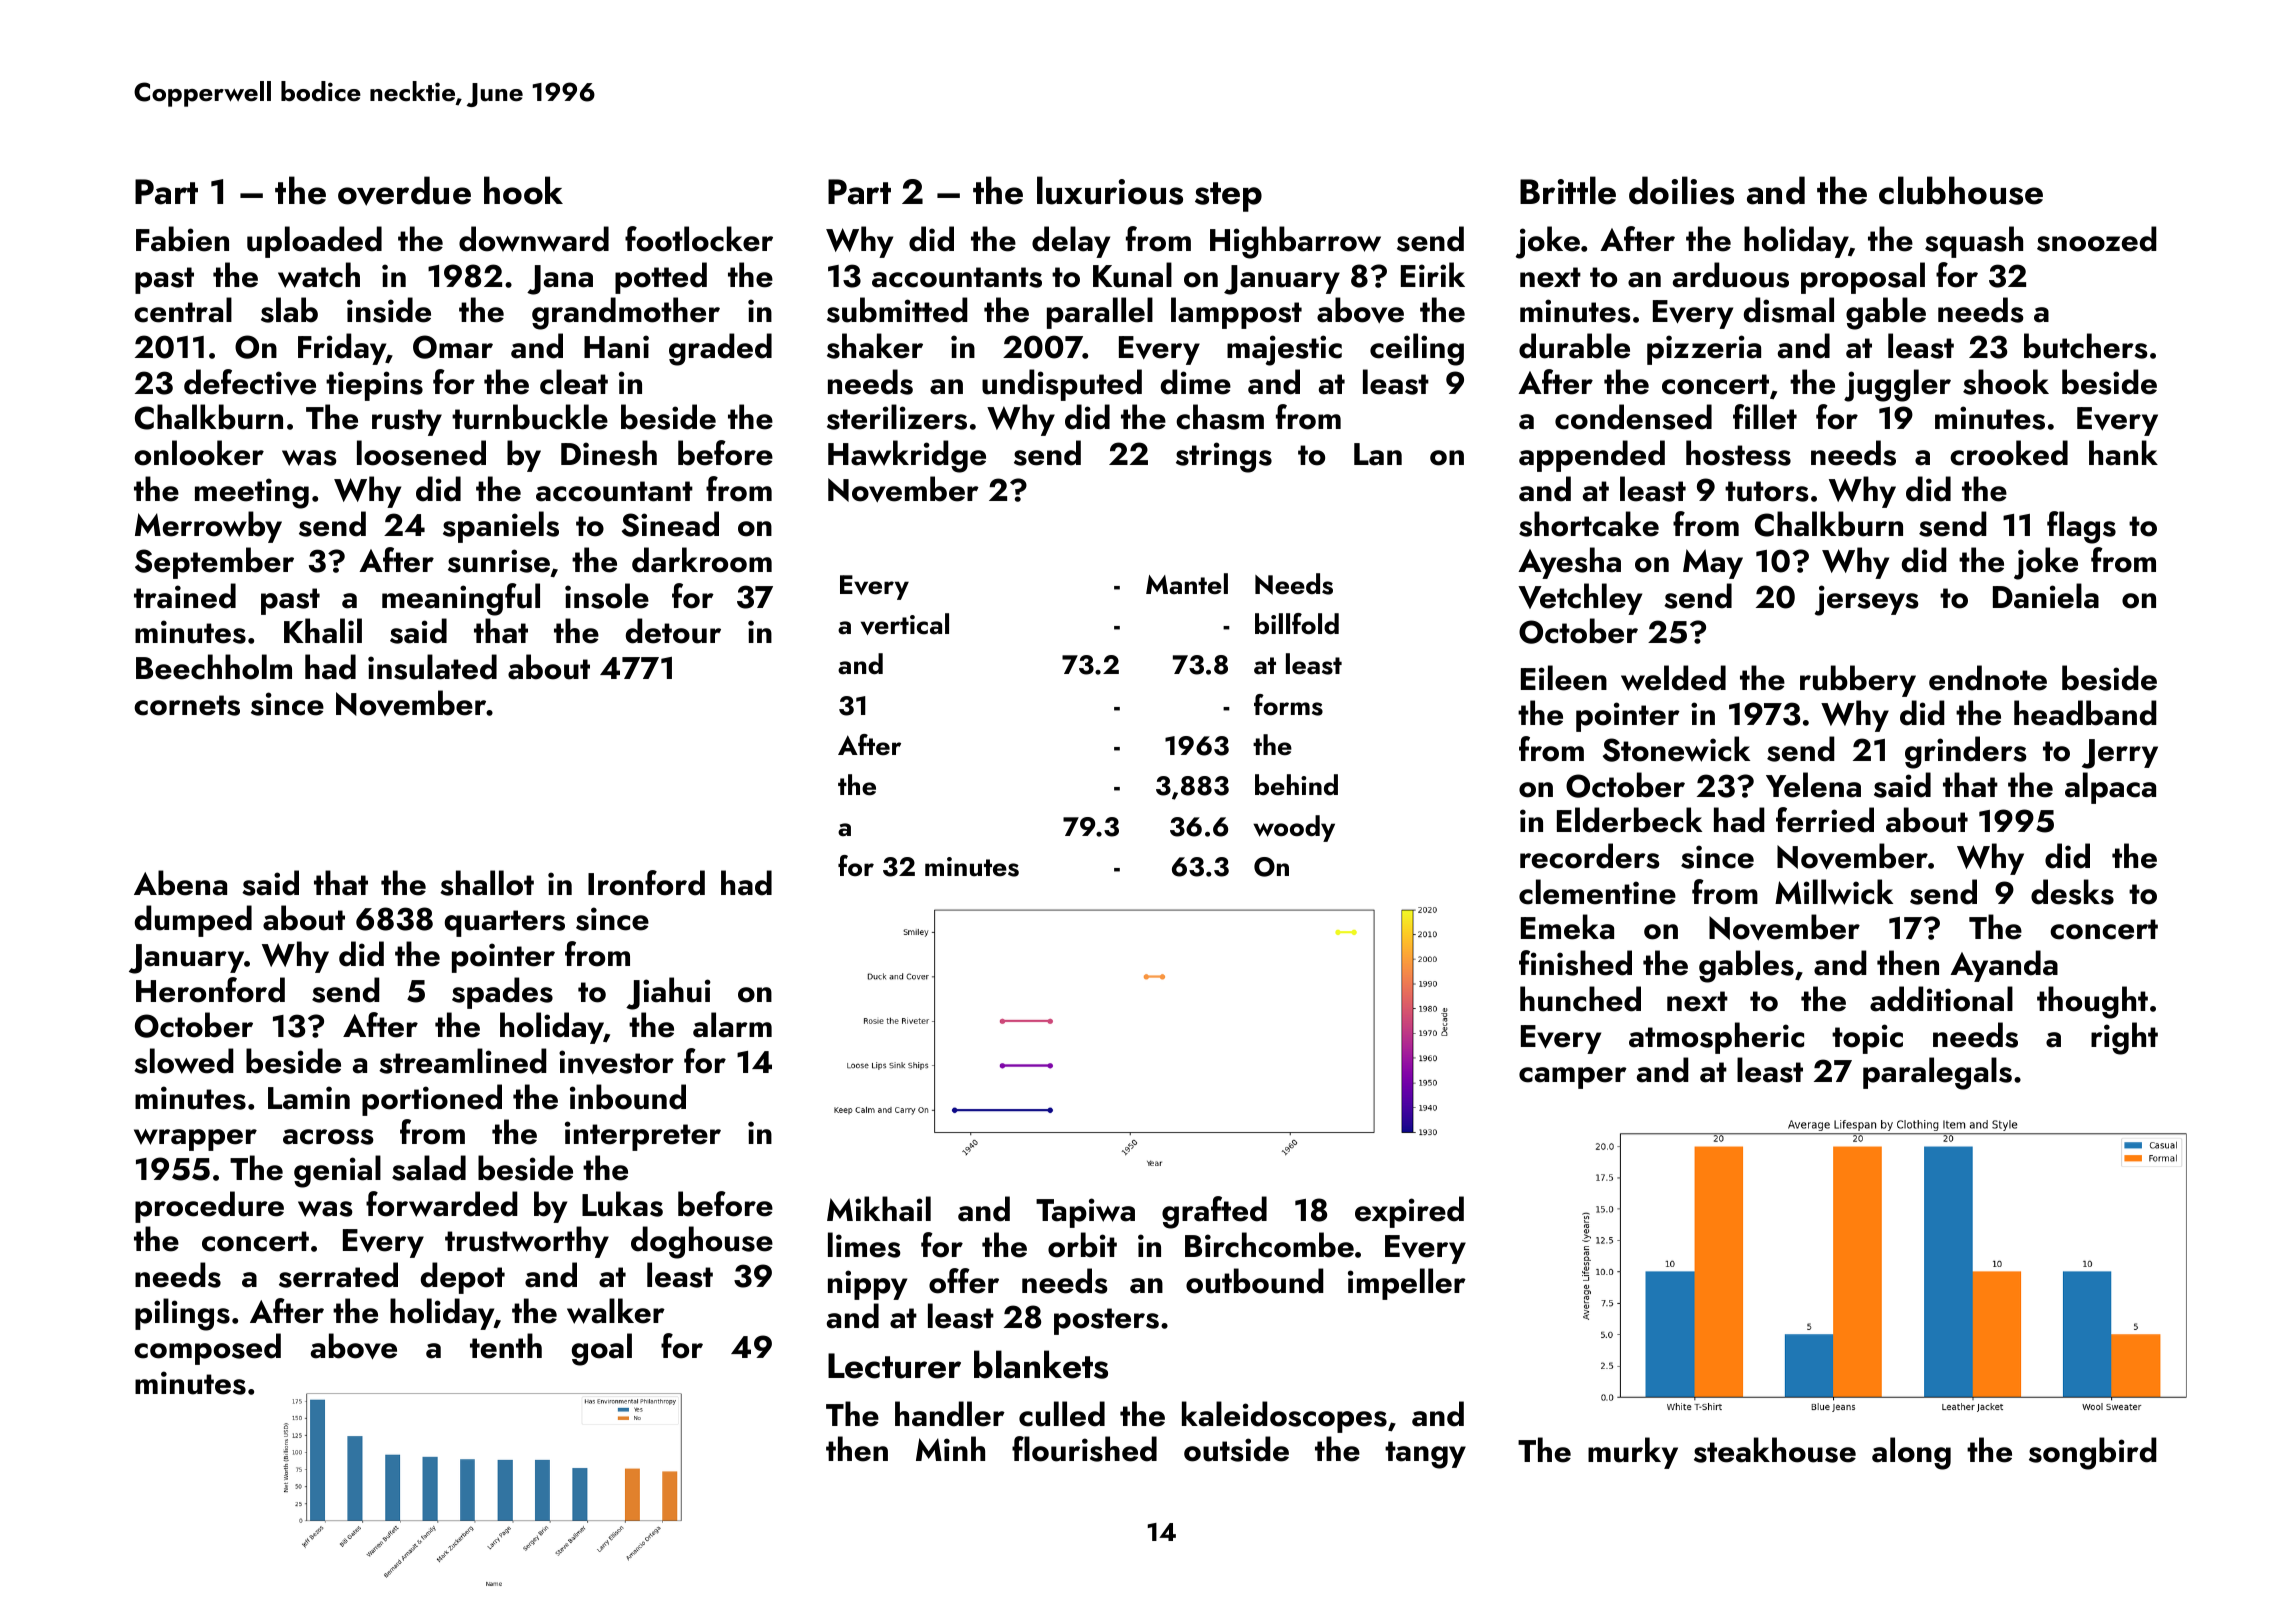  I want to click on Mantel, so click(1187, 584).
